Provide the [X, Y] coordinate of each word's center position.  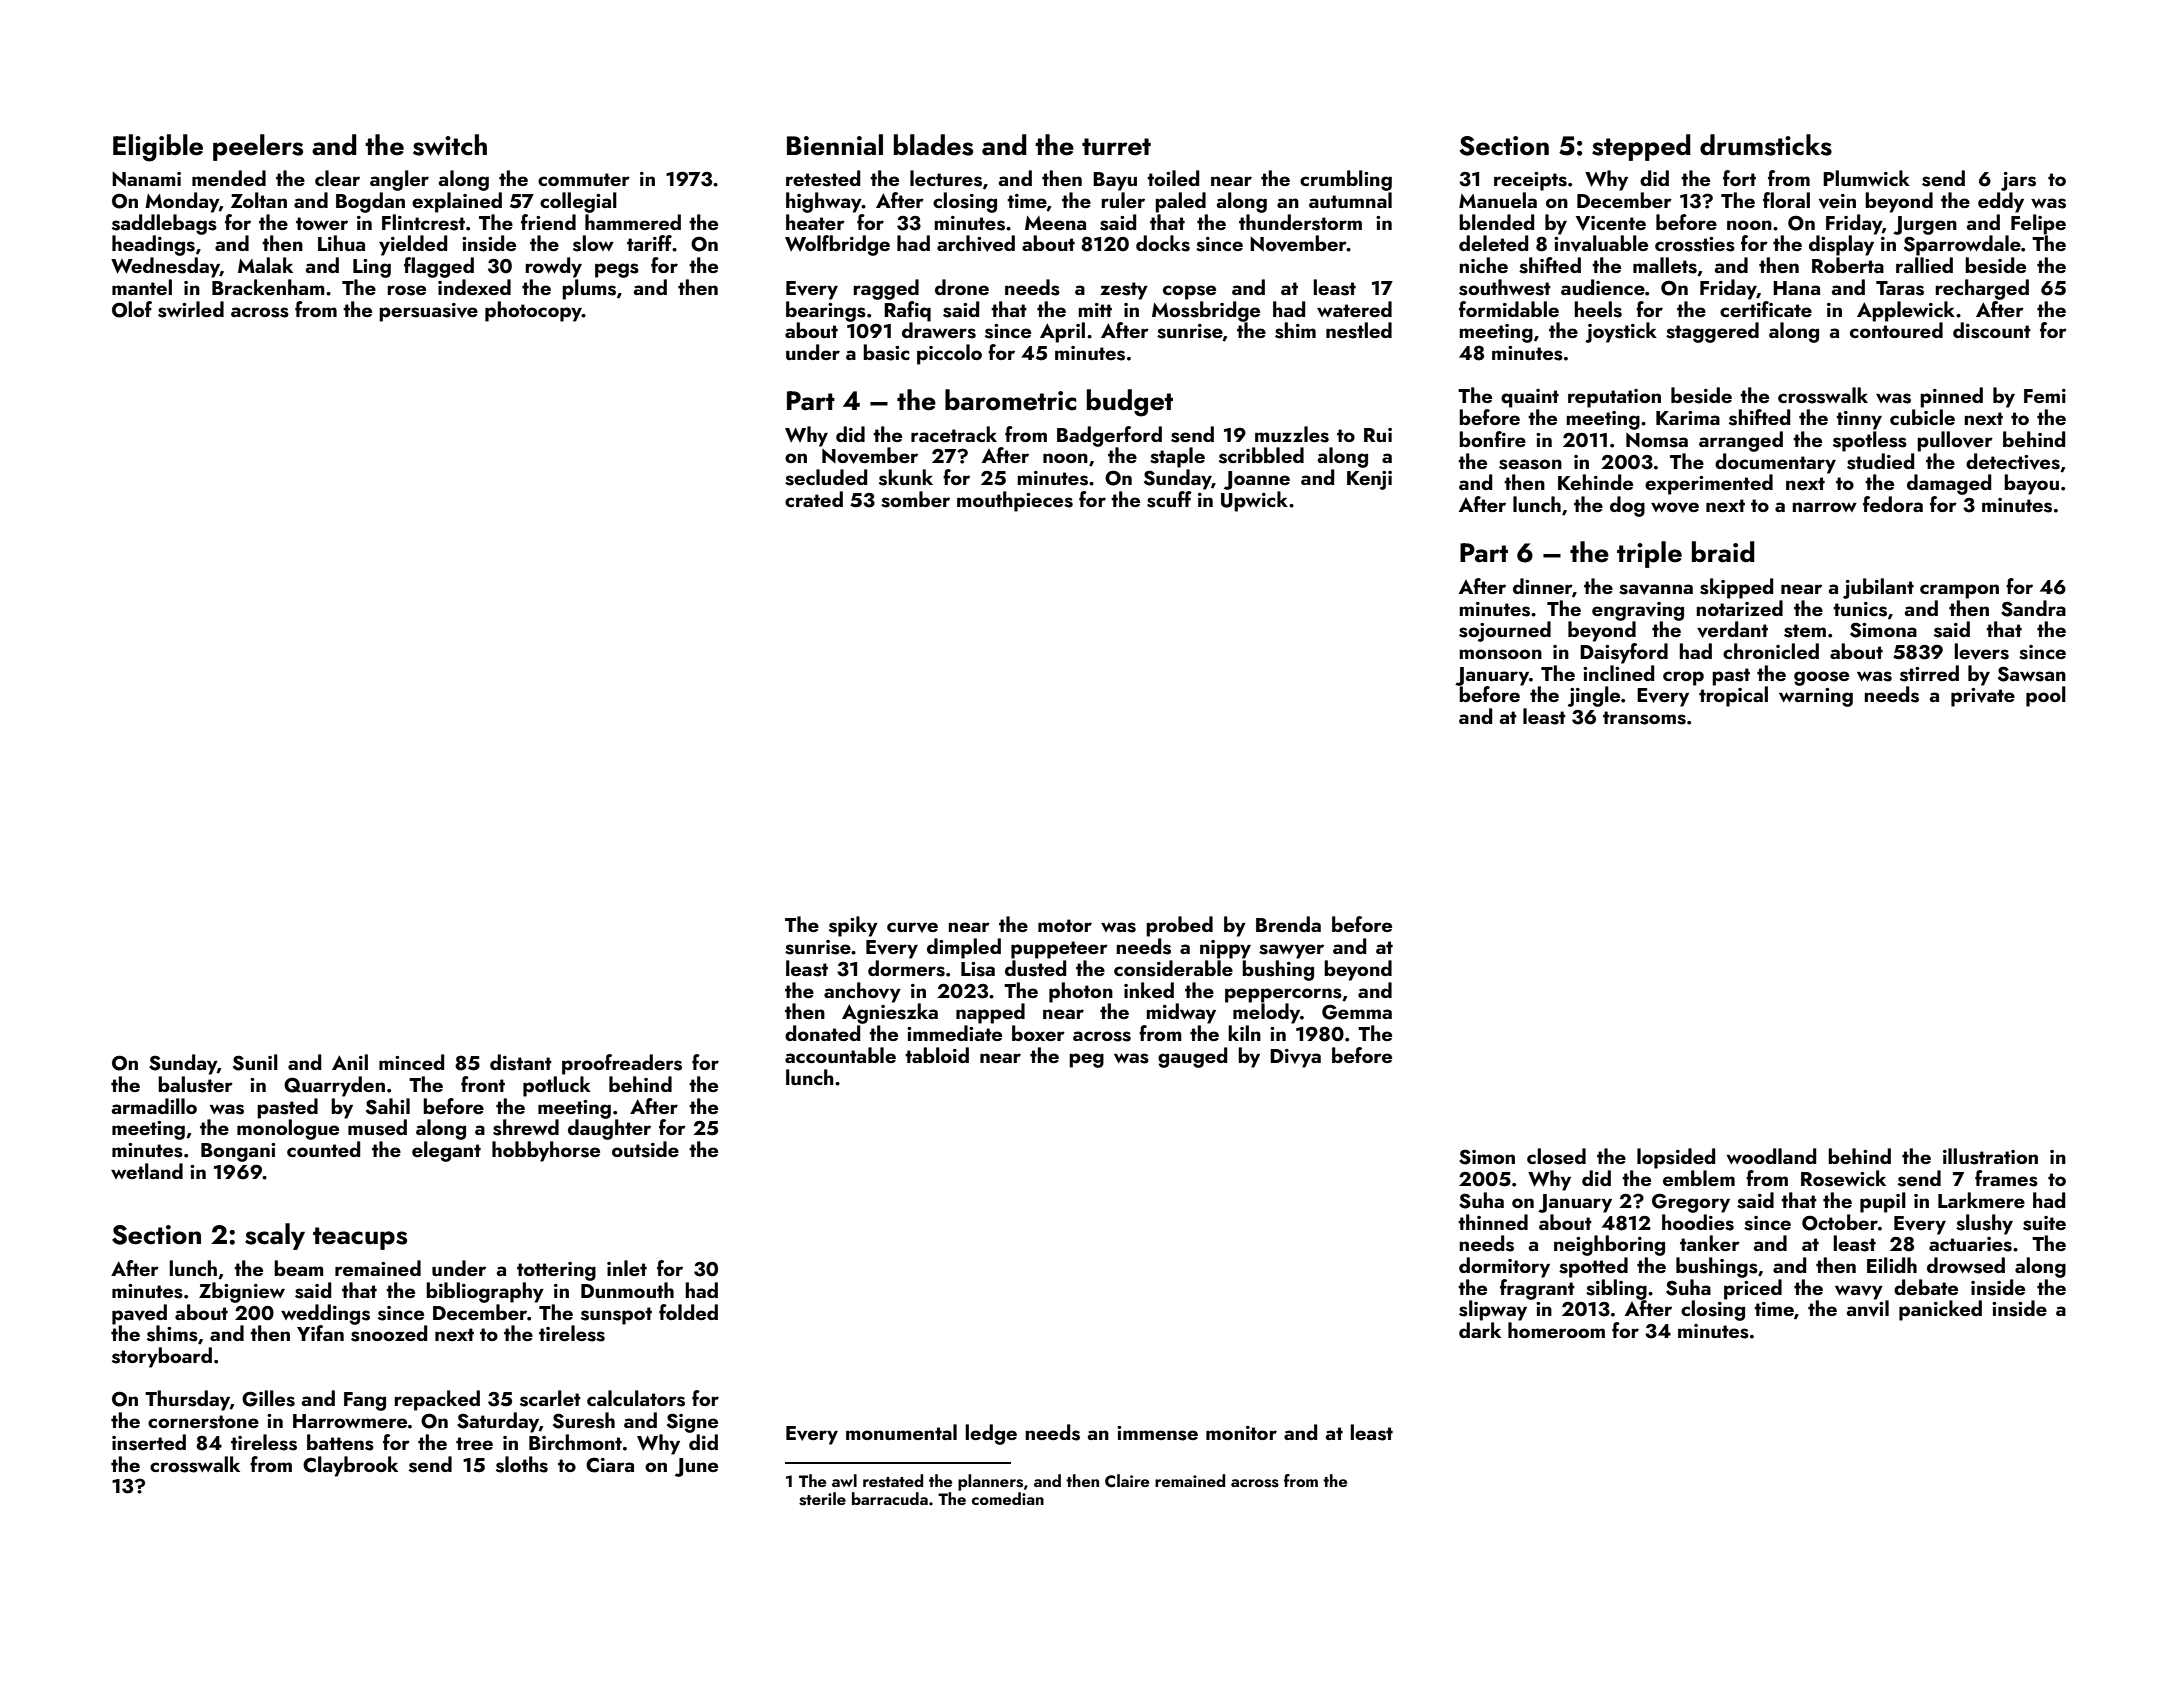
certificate [1766, 309]
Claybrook [350, 1466]
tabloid [937, 1055]
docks [1163, 243]
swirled [191, 309]
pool [2046, 696]
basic [886, 352]
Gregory [1691, 1203]
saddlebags [164, 224]
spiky [853, 926]
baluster [195, 1084]
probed [1179, 926]
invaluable [1601, 243]
